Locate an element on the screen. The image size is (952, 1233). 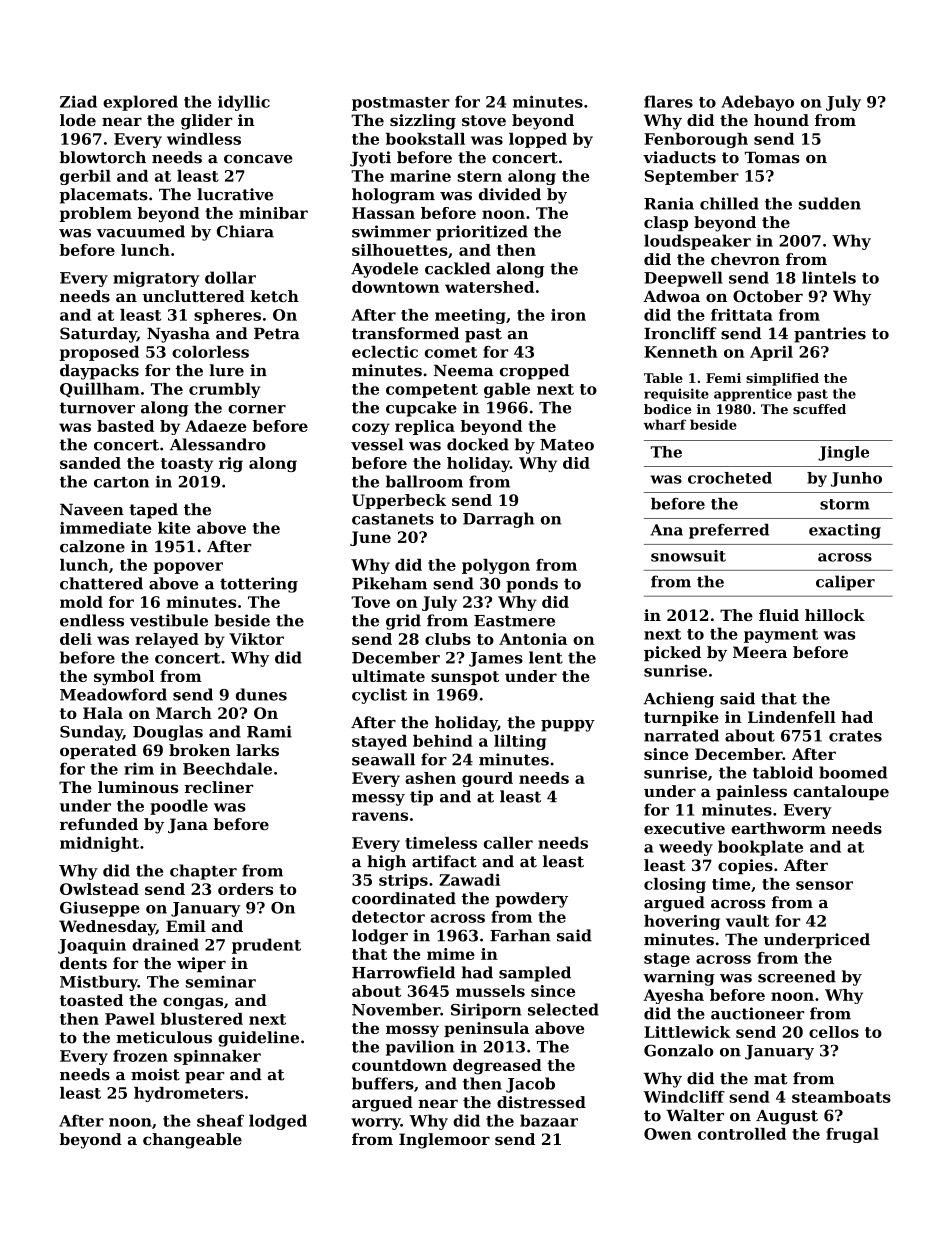
April is located at coordinates (771, 353).
